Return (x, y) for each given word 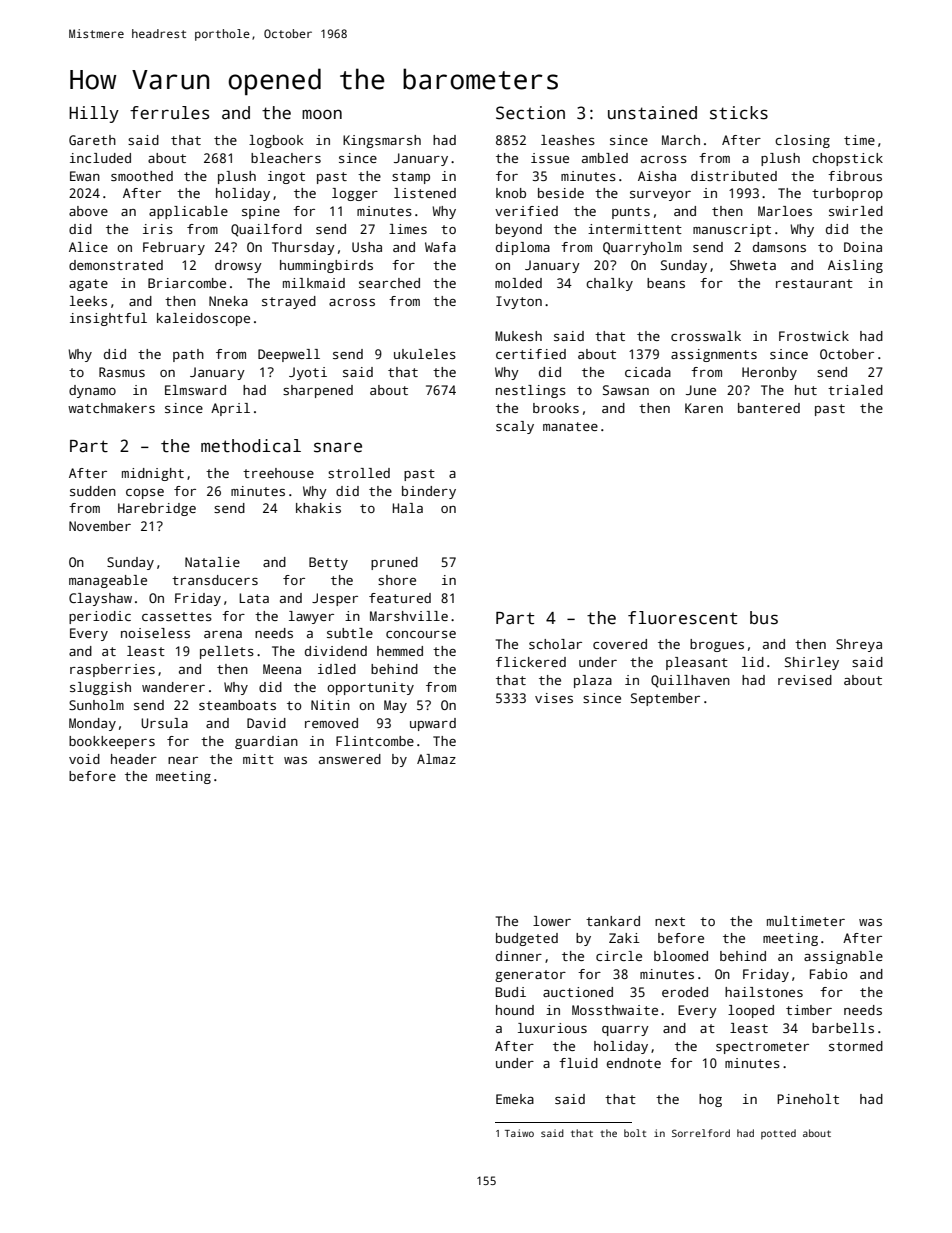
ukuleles (425, 354)
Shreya (859, 645)
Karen (704, 408)
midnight (153, 474)
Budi (511, 992)
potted (778, 1134)
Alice (88, 247)
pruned (394, 563)
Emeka (515, 1099)
